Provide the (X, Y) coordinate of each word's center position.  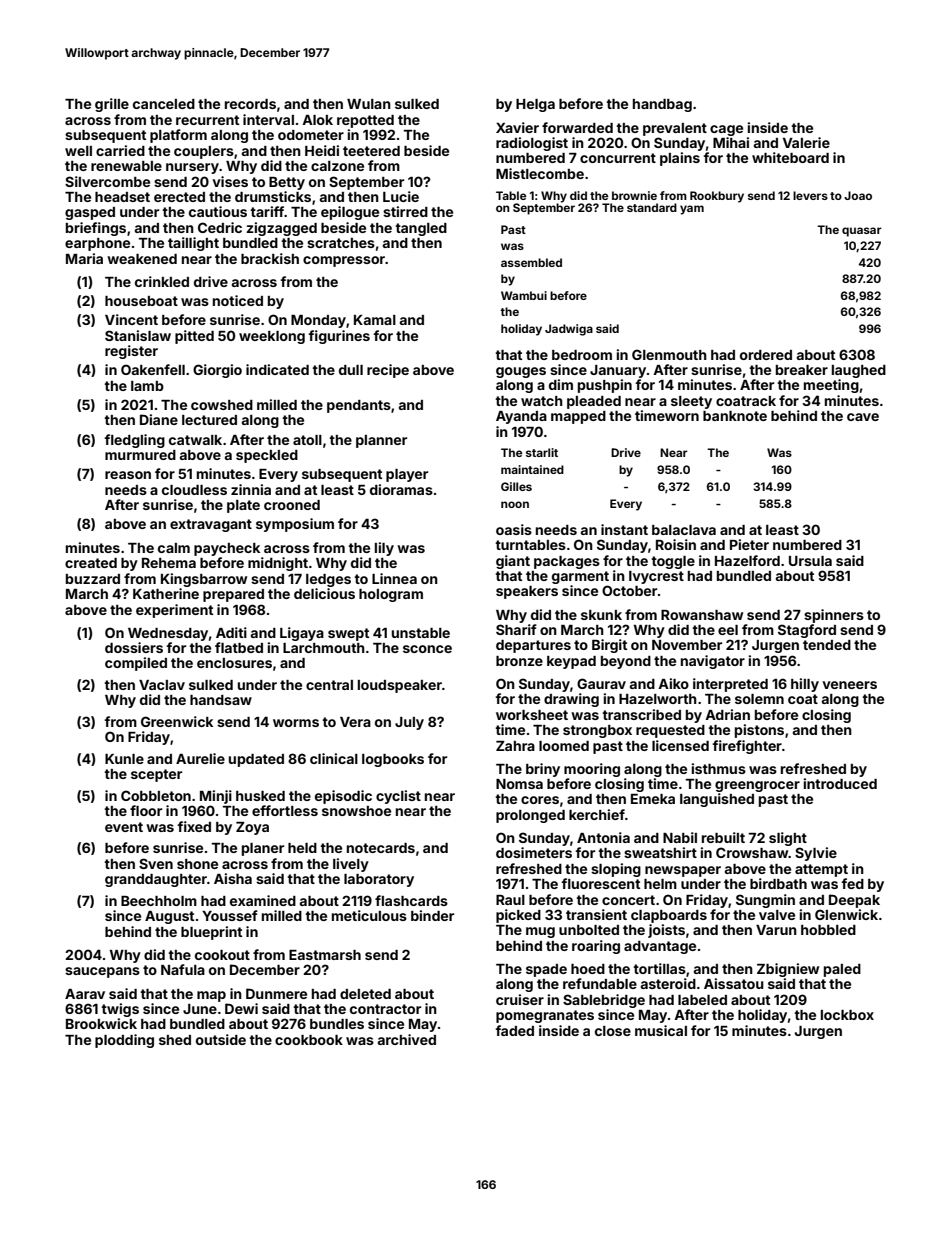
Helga (535, 105)
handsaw (221, 700)
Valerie (806, 142)
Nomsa (519, 784)
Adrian (727, 714)
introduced (840, 783)
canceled (164, 104)
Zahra (515, 746)
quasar (862, 232)
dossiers (134, 647)
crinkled (162, 281)
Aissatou (734, 983)
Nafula (183, 969)
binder (432, 915)
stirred (405, 211)
